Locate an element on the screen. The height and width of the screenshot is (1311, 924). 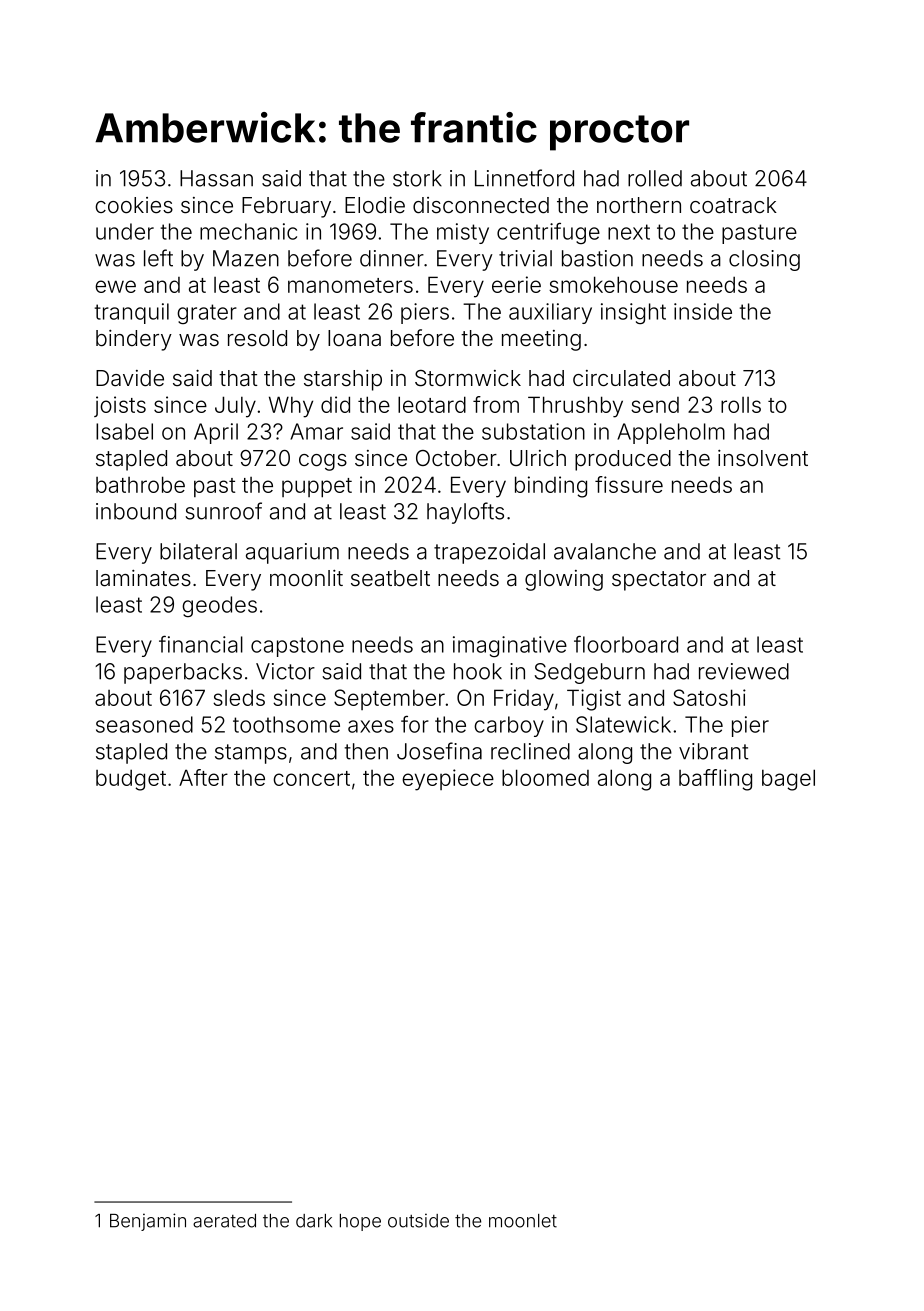
eyepiece is located at coordinates (448, 780).
